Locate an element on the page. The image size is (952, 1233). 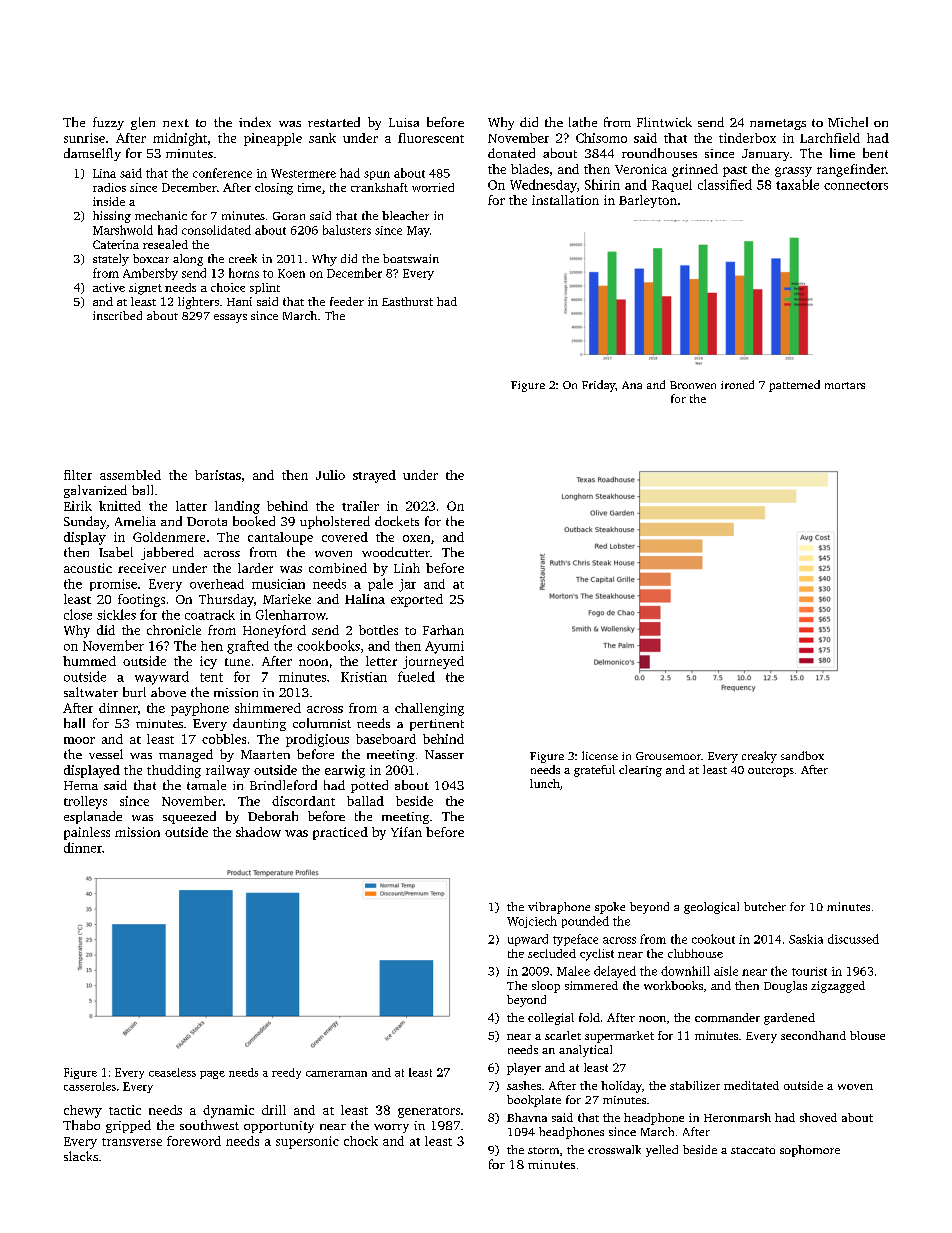
analytical is located at coordinates (585, 1051).
